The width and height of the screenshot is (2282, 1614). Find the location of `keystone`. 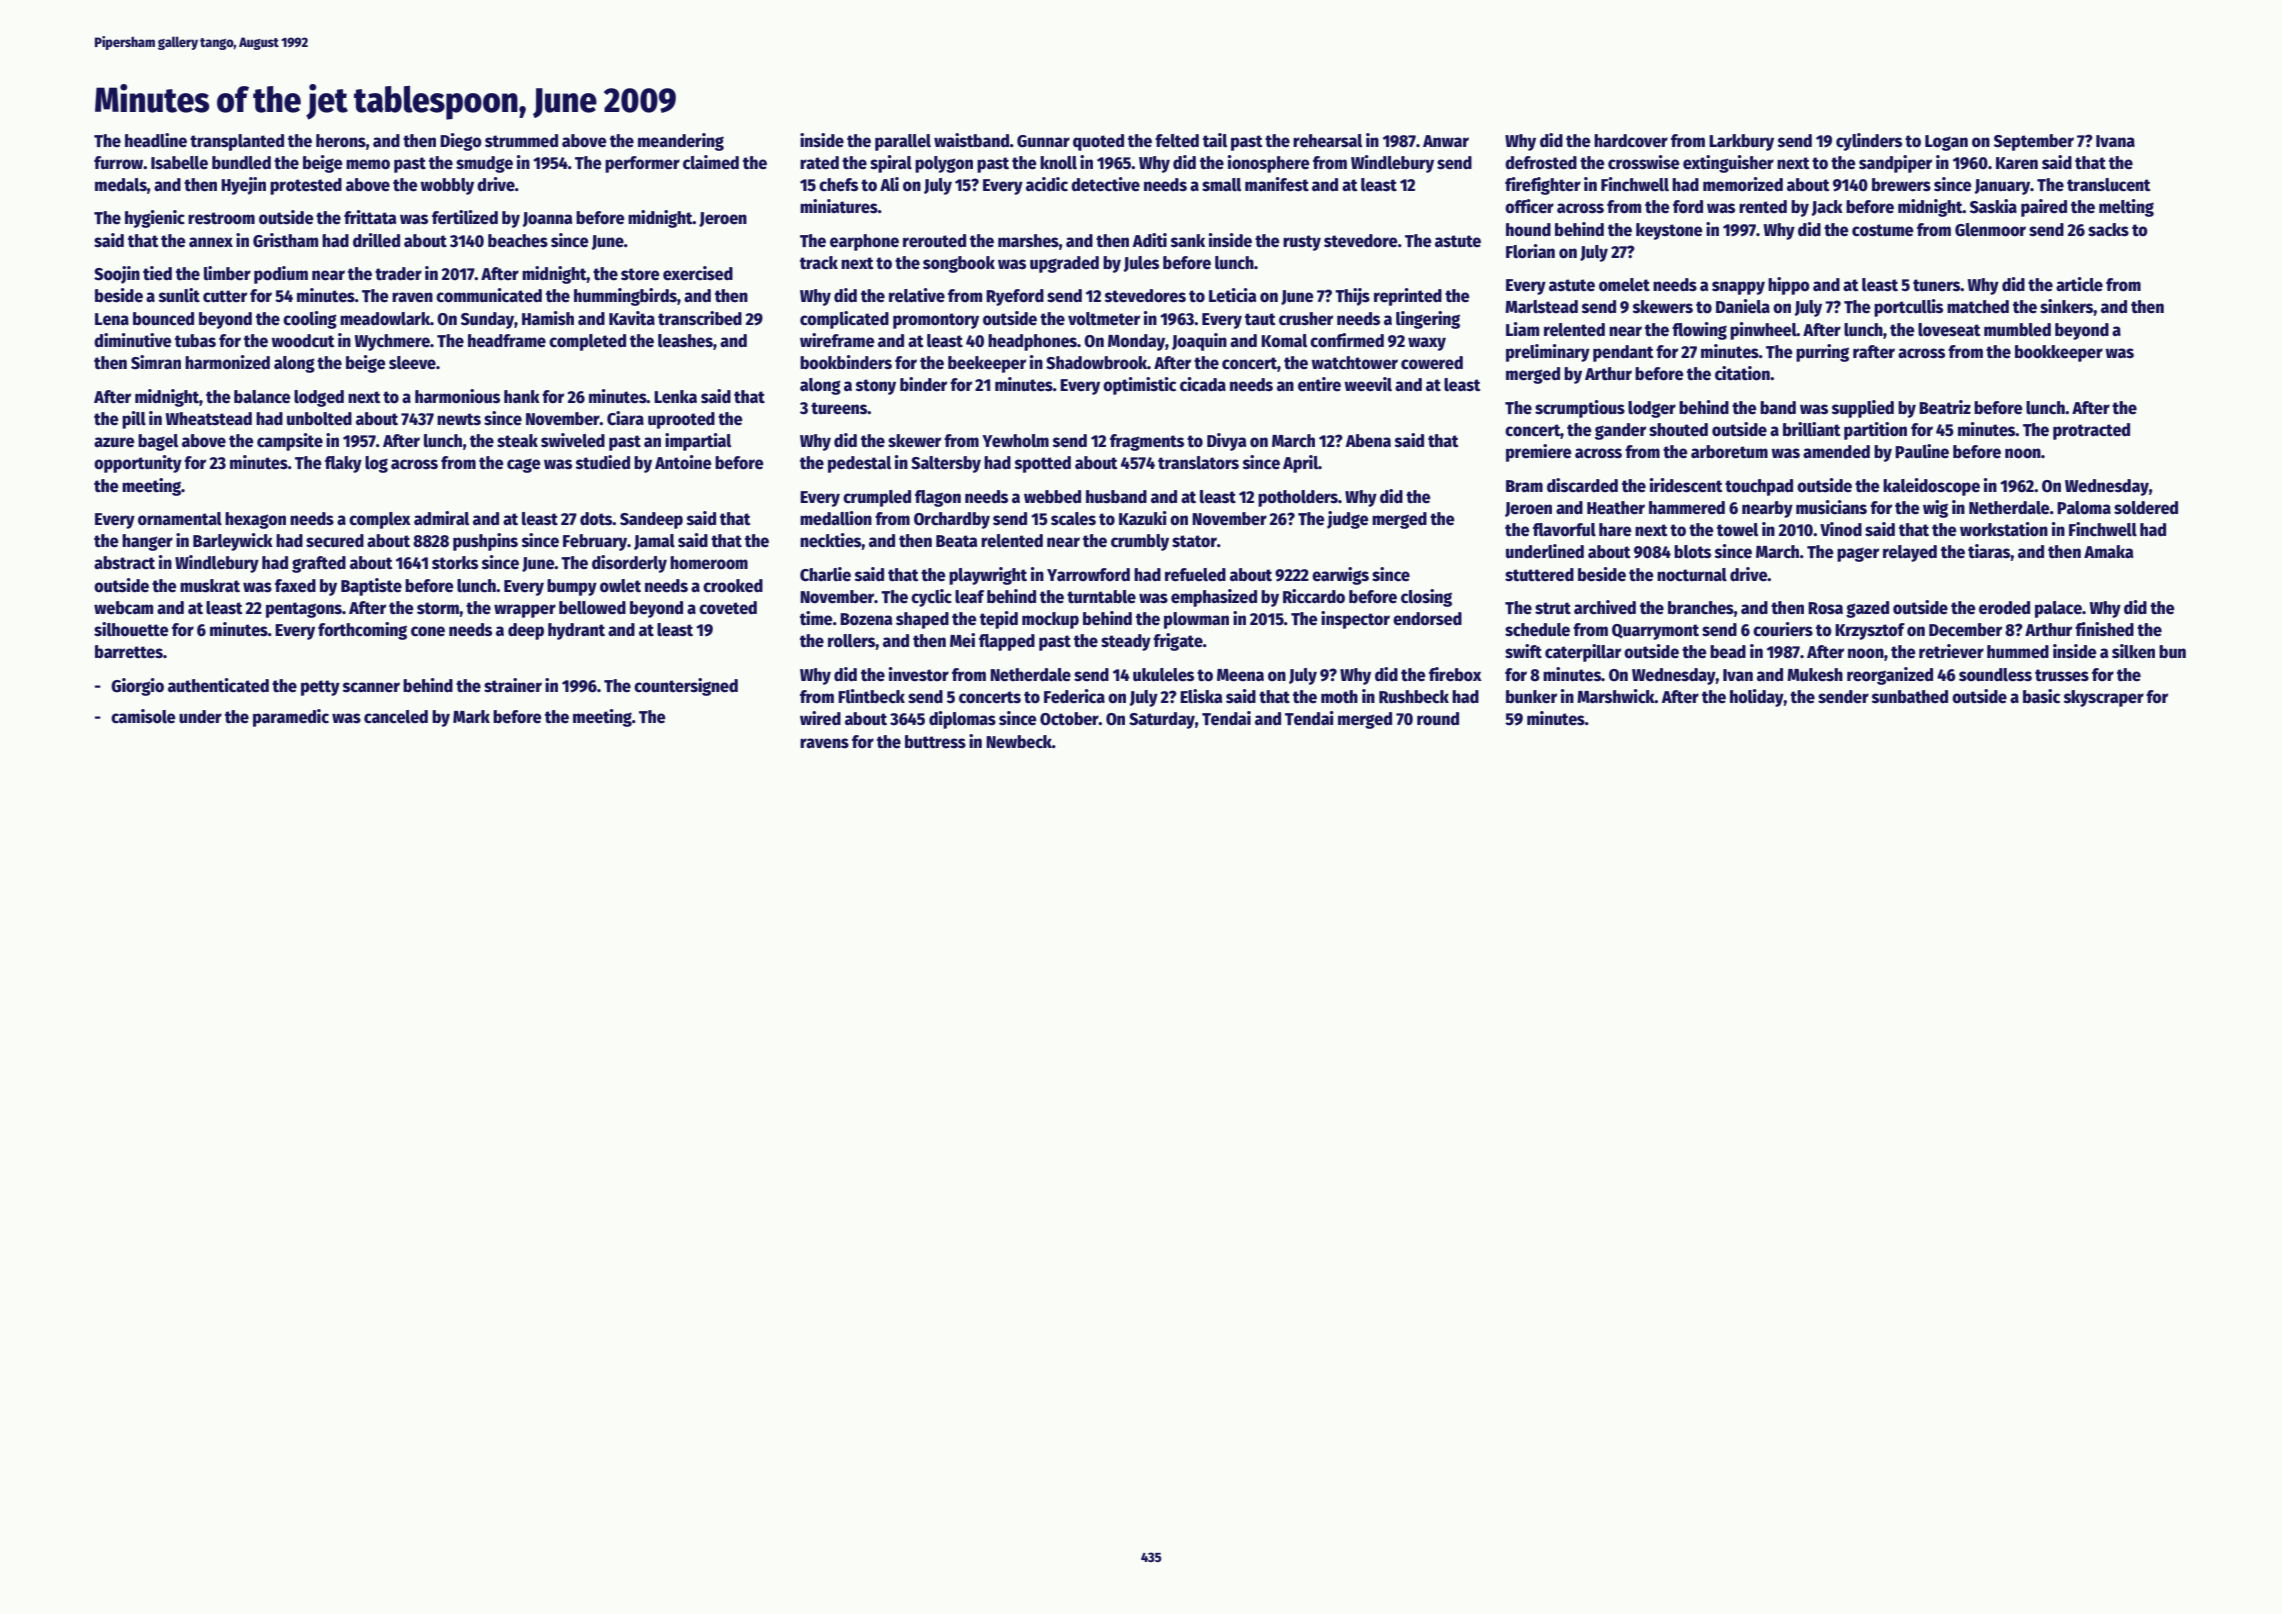

keystone is located at coordinates (1669, 231).
